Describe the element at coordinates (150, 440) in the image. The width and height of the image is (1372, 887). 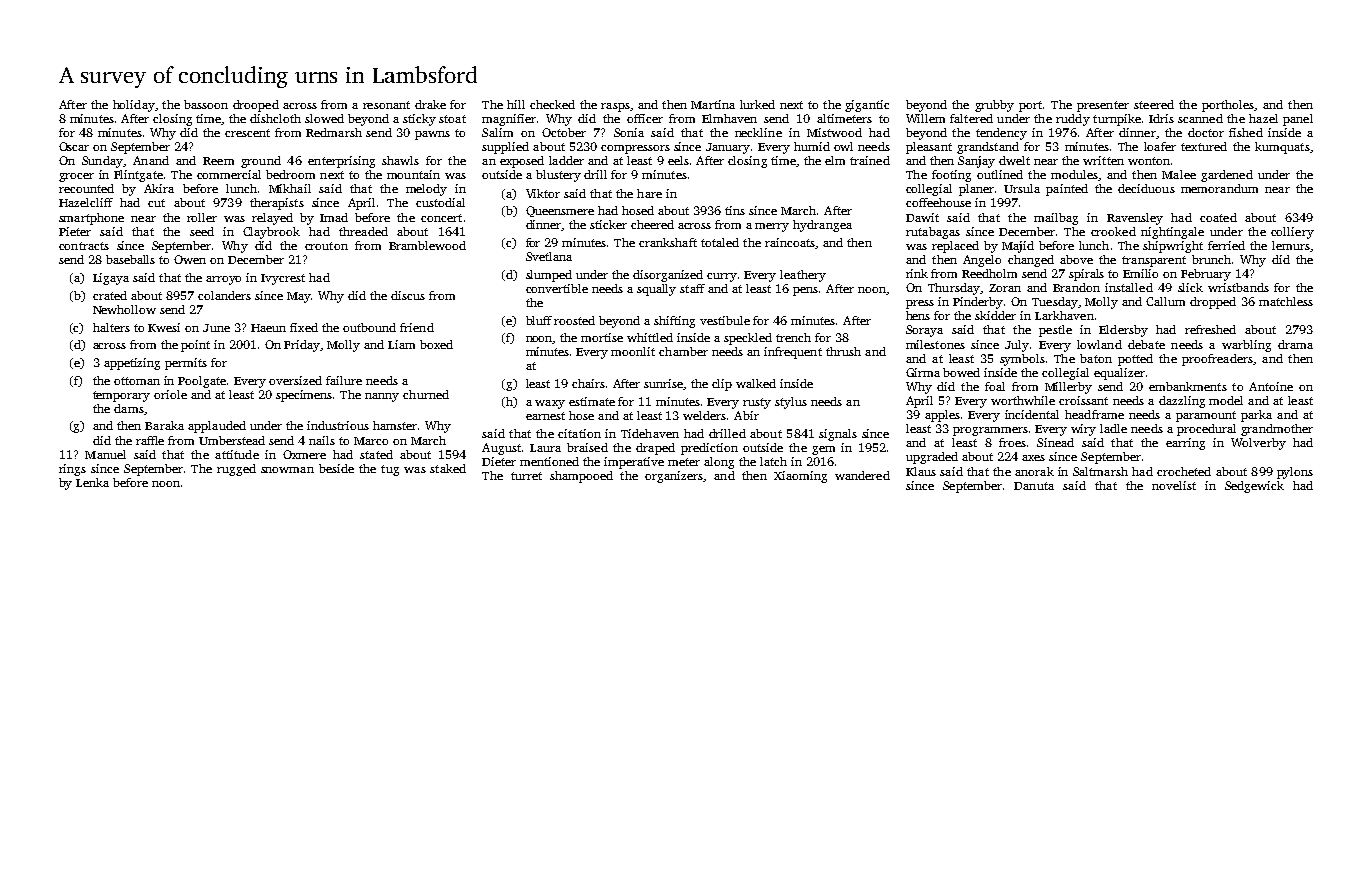
I see `raffle` at that location.
